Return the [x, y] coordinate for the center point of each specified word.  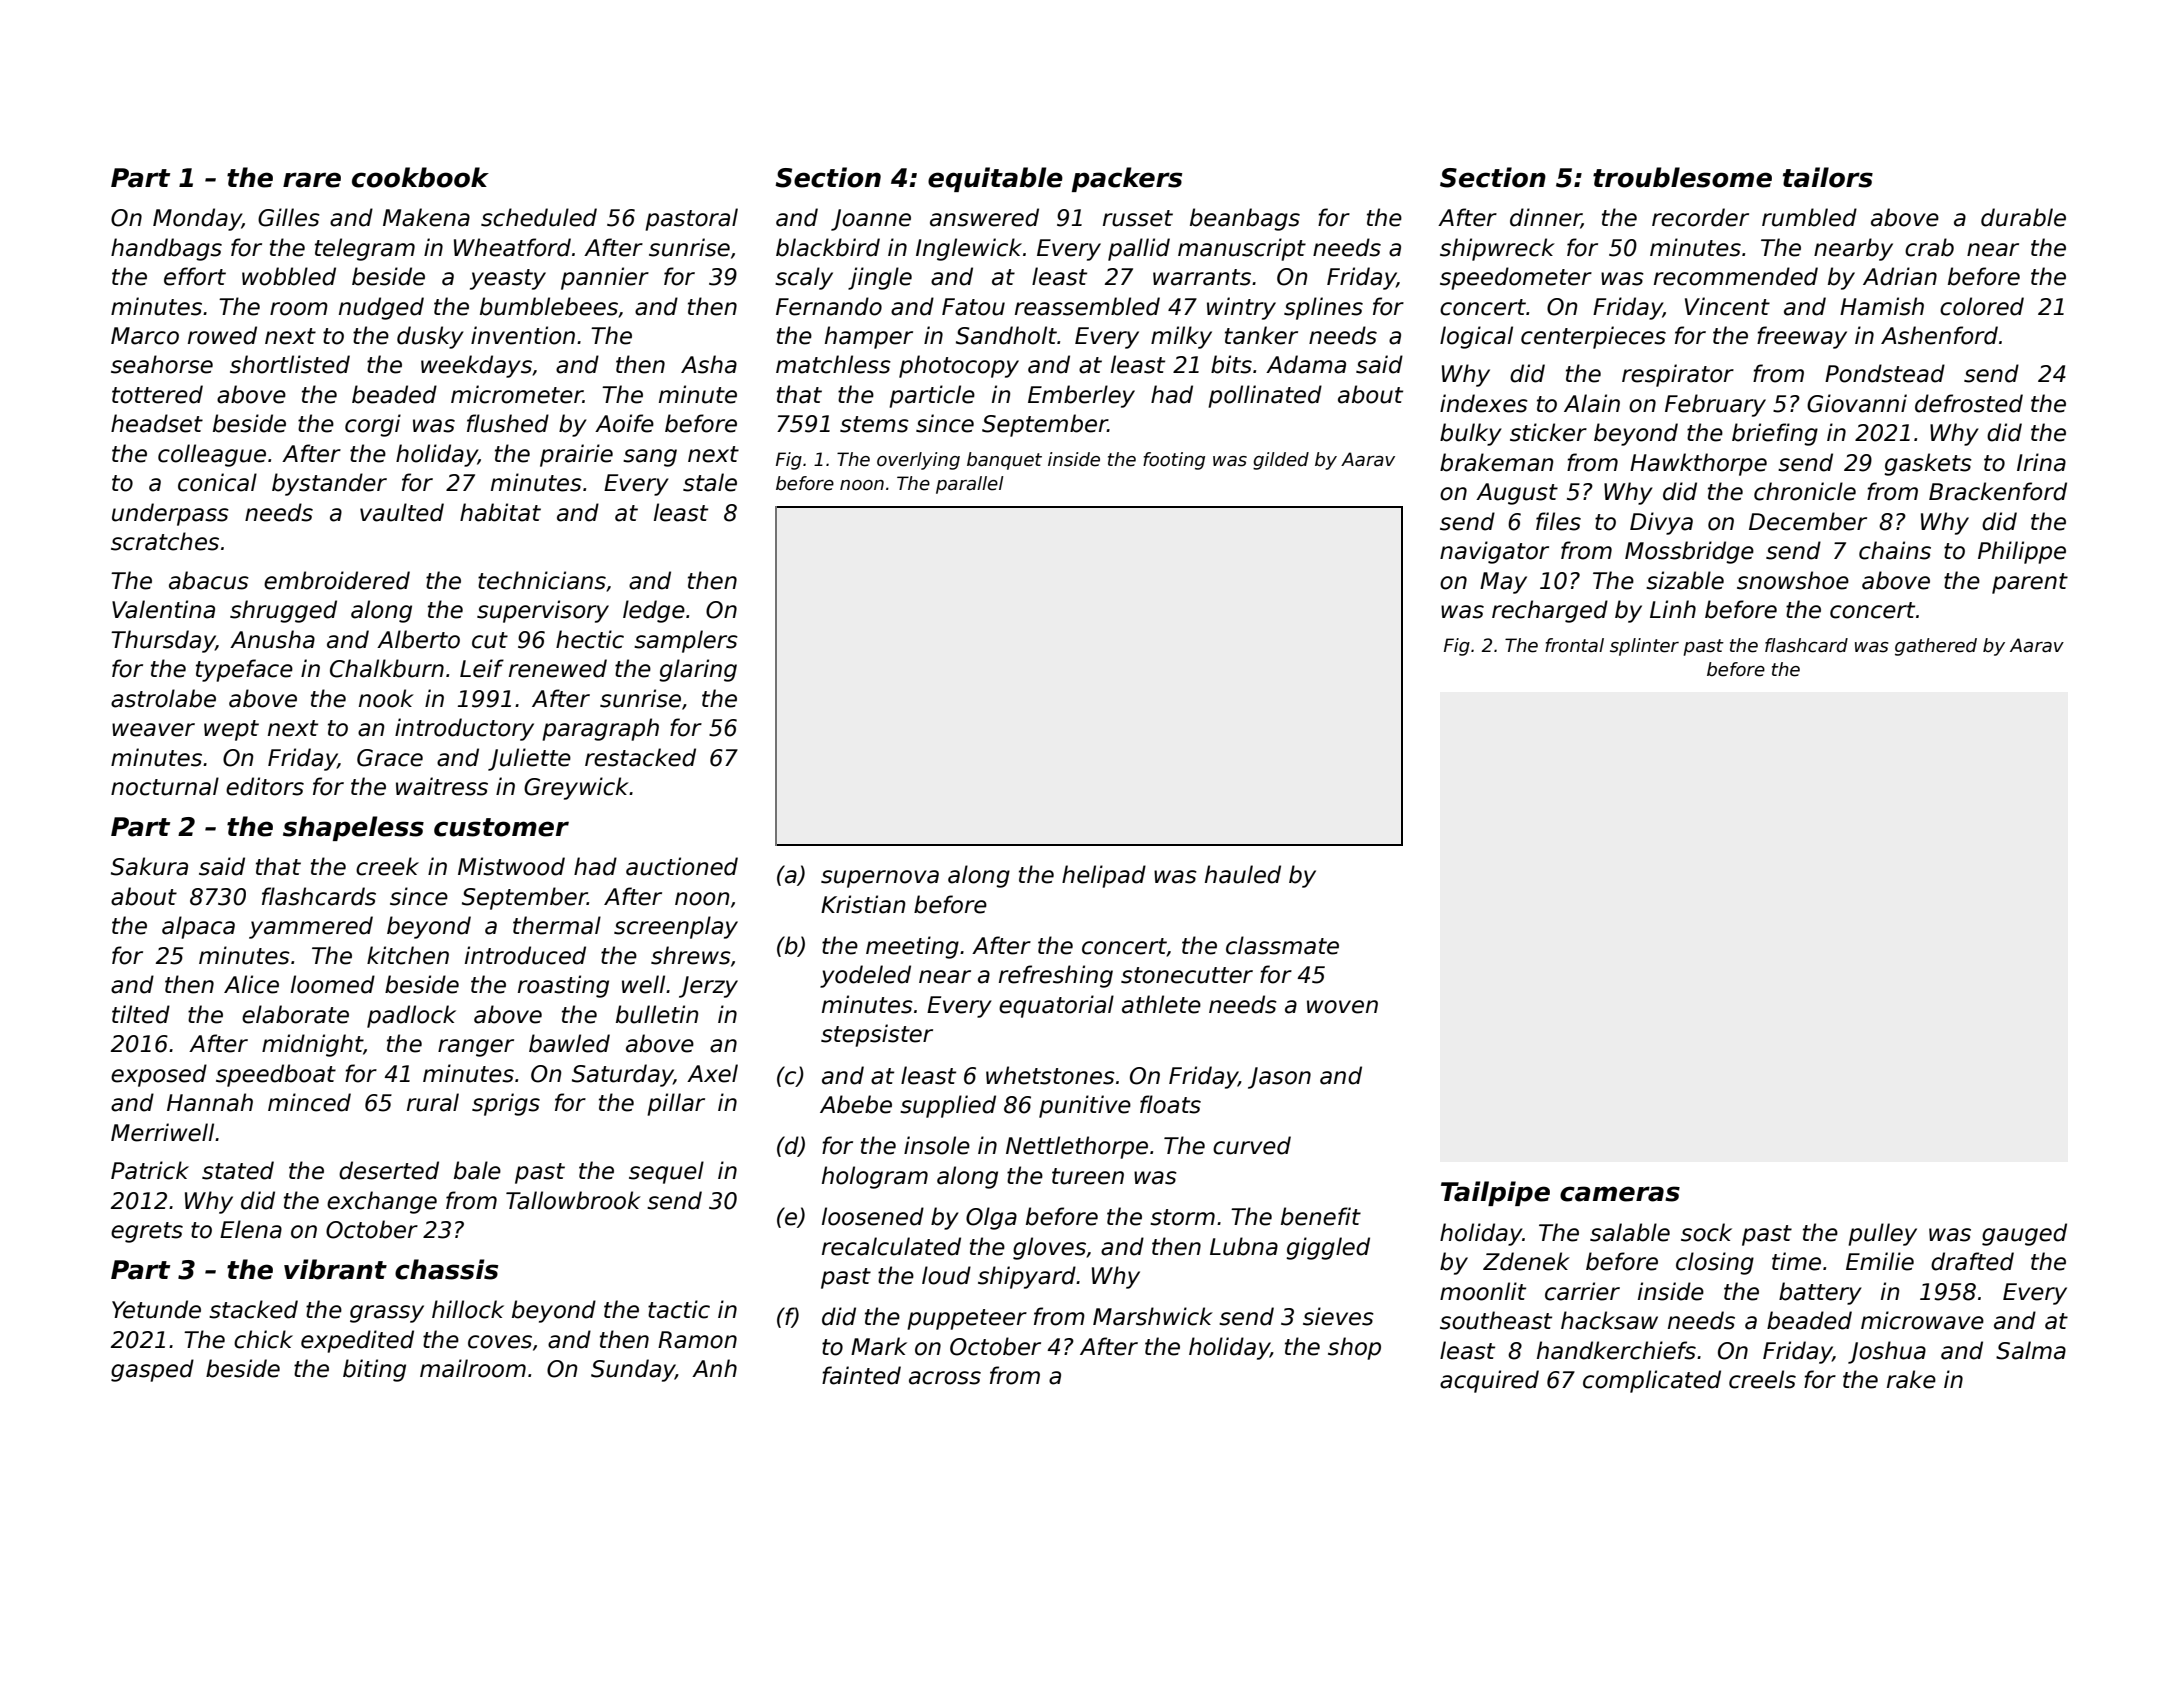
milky [1181, 337]
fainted [861, 1375]
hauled [1243, 874]
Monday [197, 219]
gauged [2024, 1234]
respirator [1678, 375]
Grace [390, 758]
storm [1182, 1217]
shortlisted [290, 364]
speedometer [1516, 278]
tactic [679, 1309]
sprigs [506, 1104]
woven [1342, 1007]
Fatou [973, 307]
